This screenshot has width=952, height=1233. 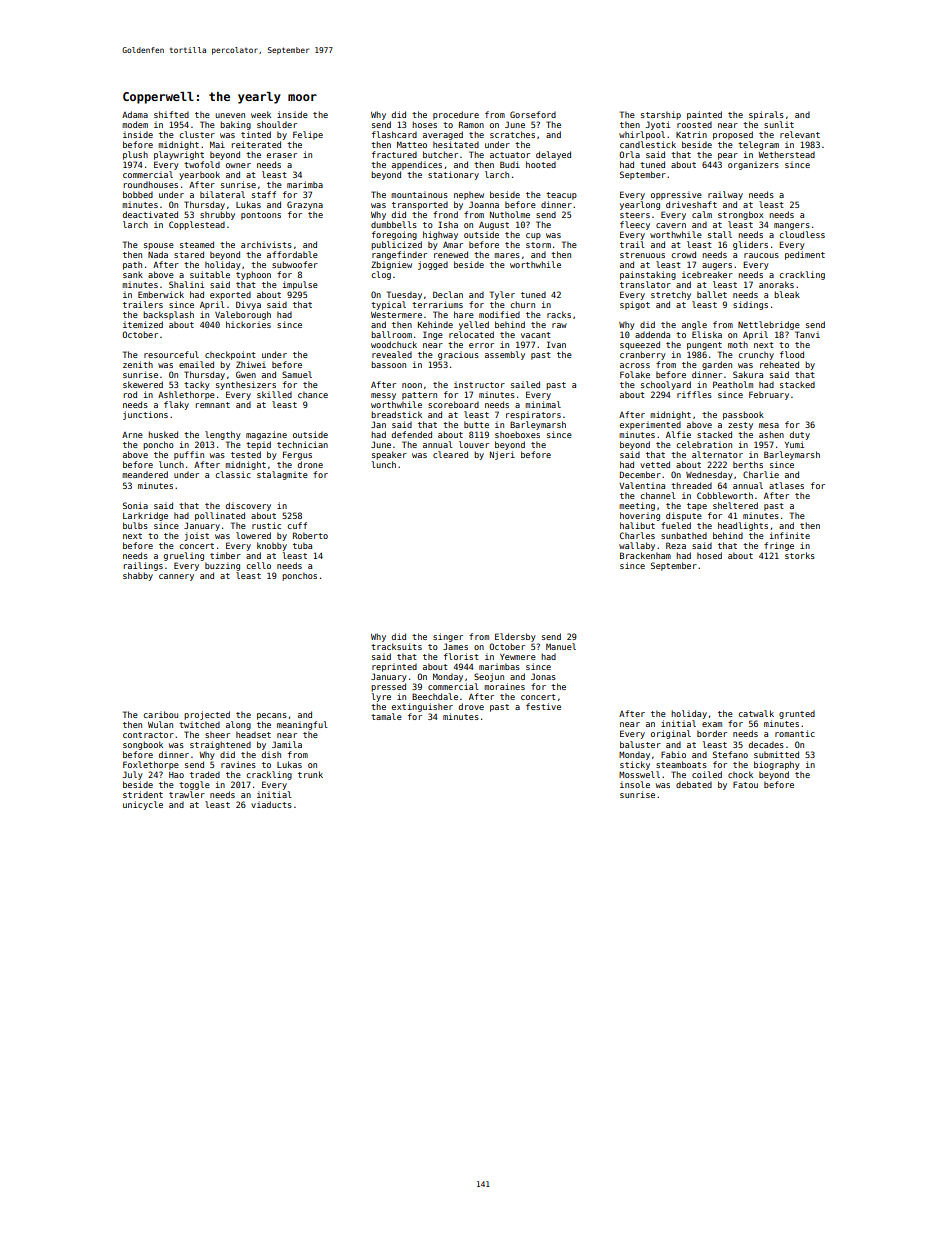 What do you see at coordinates (396, 414) in the screenshot?
I see `breadstick` at bounding box center [396, 414].
